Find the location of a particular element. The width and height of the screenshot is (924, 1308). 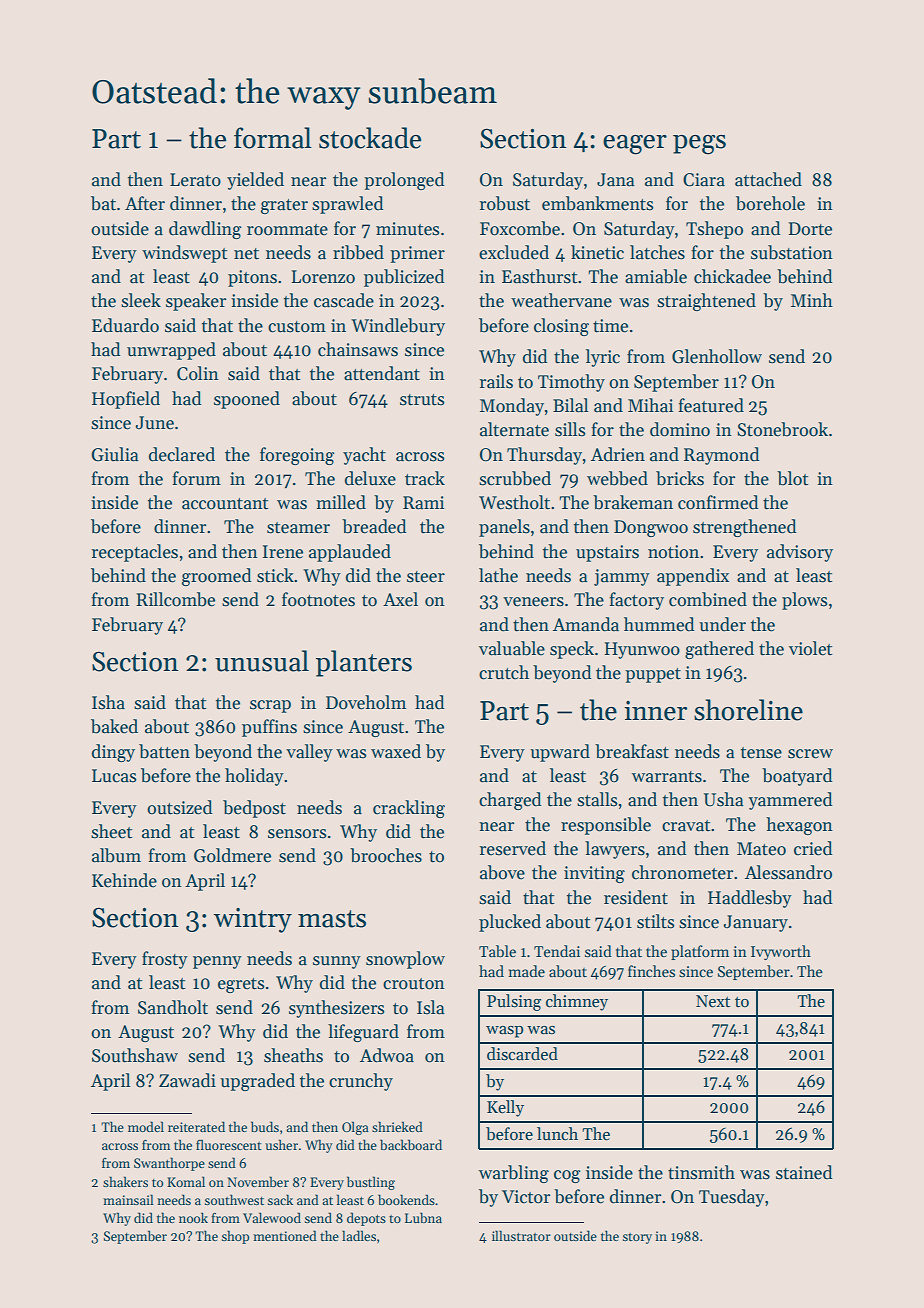

Dongwoo is located at coordinates (651, 528).
